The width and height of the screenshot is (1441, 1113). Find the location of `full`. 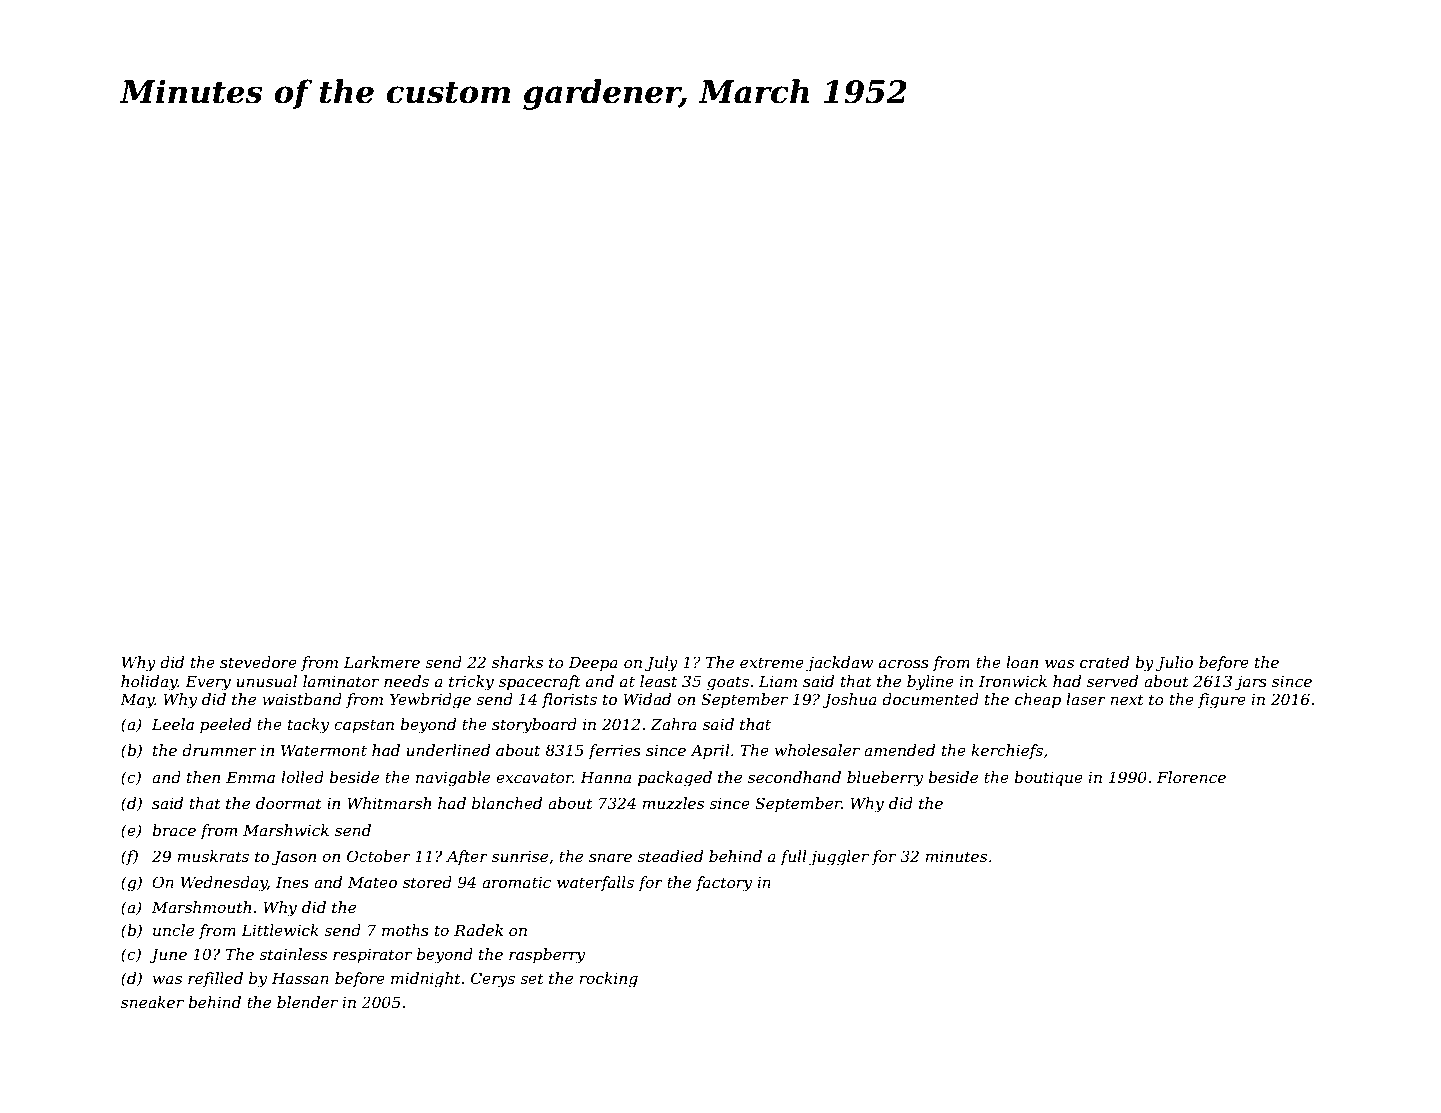

full is located at coordinates (793, 857).
